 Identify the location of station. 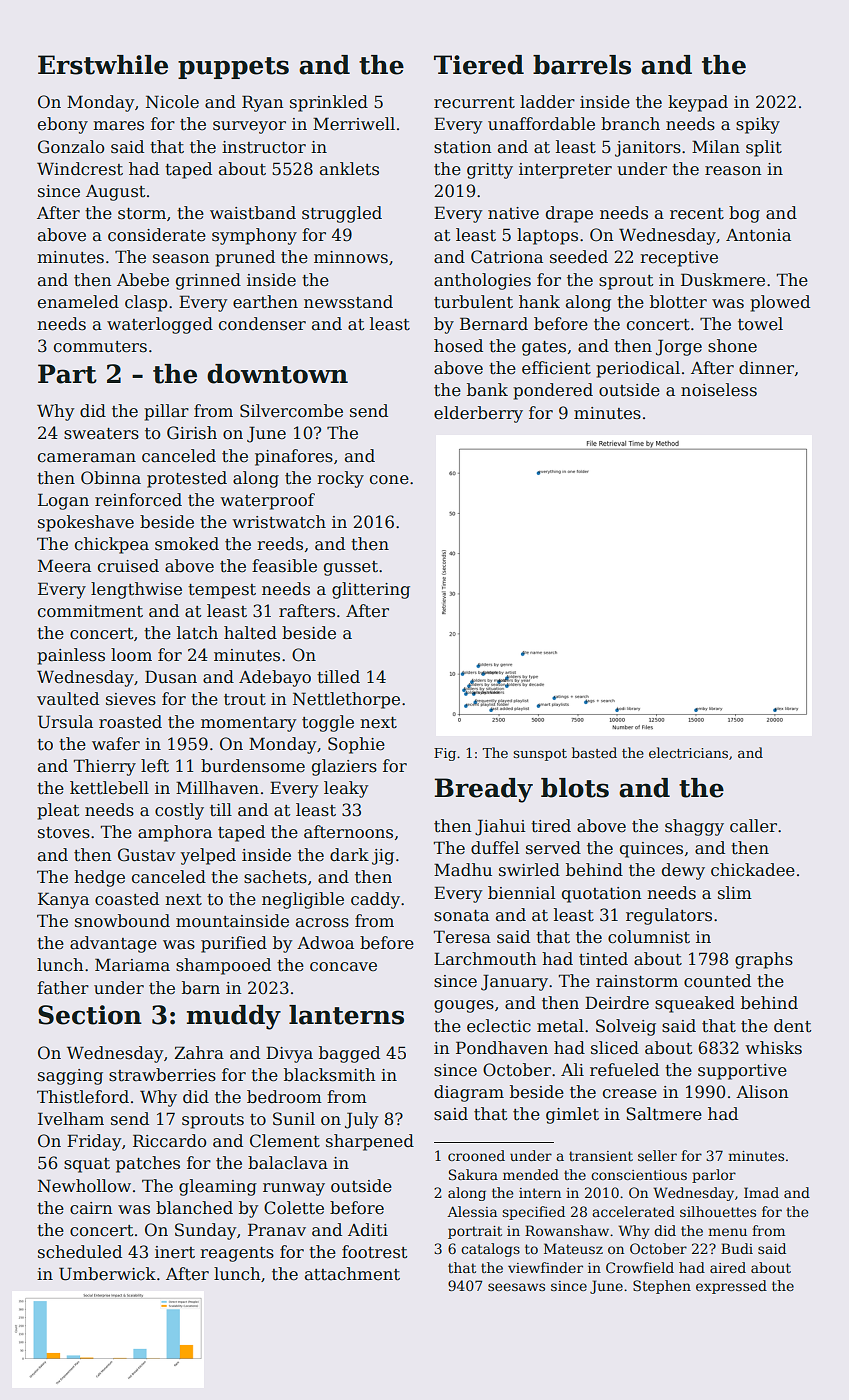
(463, 147).
